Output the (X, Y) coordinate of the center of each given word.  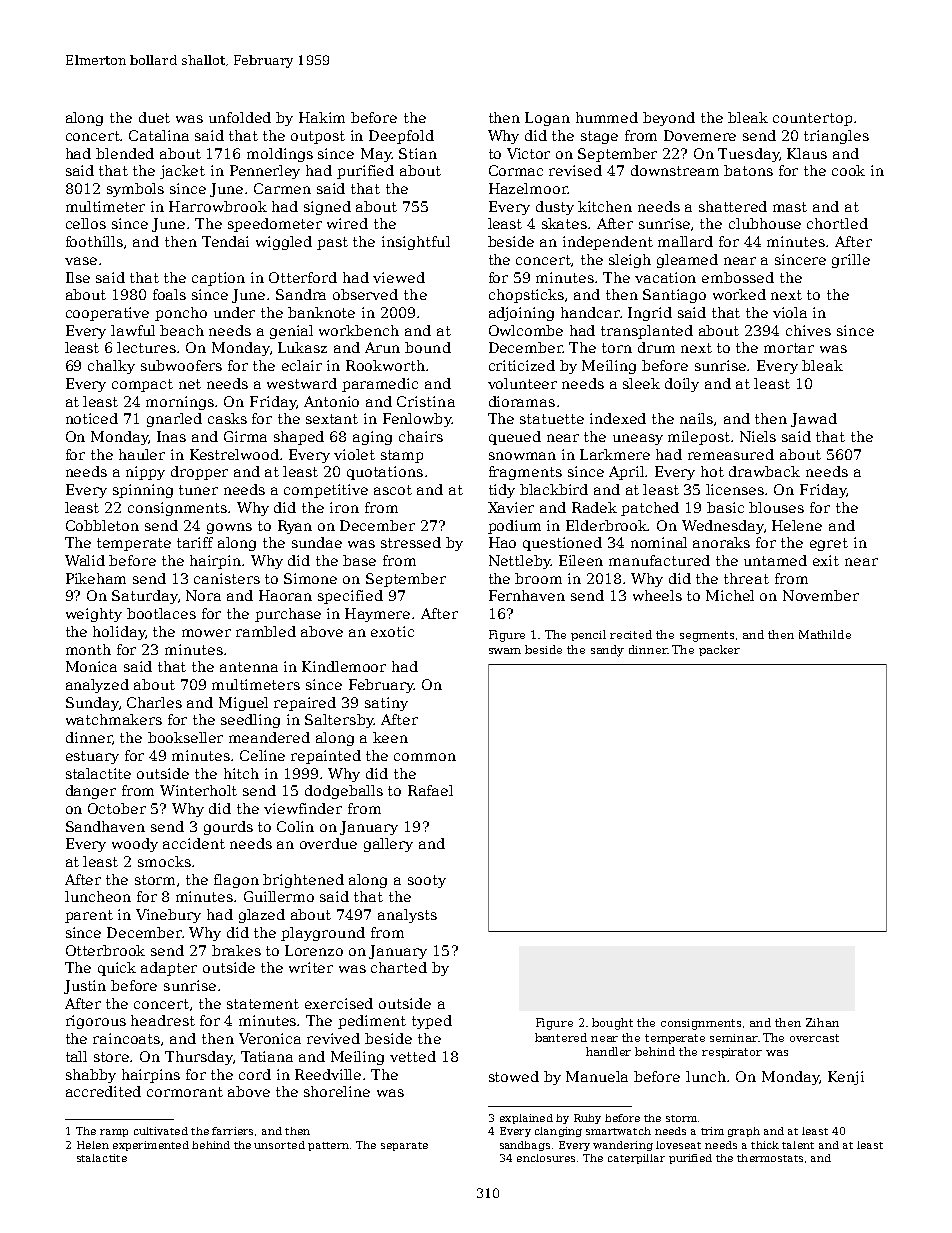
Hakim (322, 117)
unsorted (279, 1145)
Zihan (822, 1022)
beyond (669, 119)
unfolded (240, 117)
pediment (372, 1022)
